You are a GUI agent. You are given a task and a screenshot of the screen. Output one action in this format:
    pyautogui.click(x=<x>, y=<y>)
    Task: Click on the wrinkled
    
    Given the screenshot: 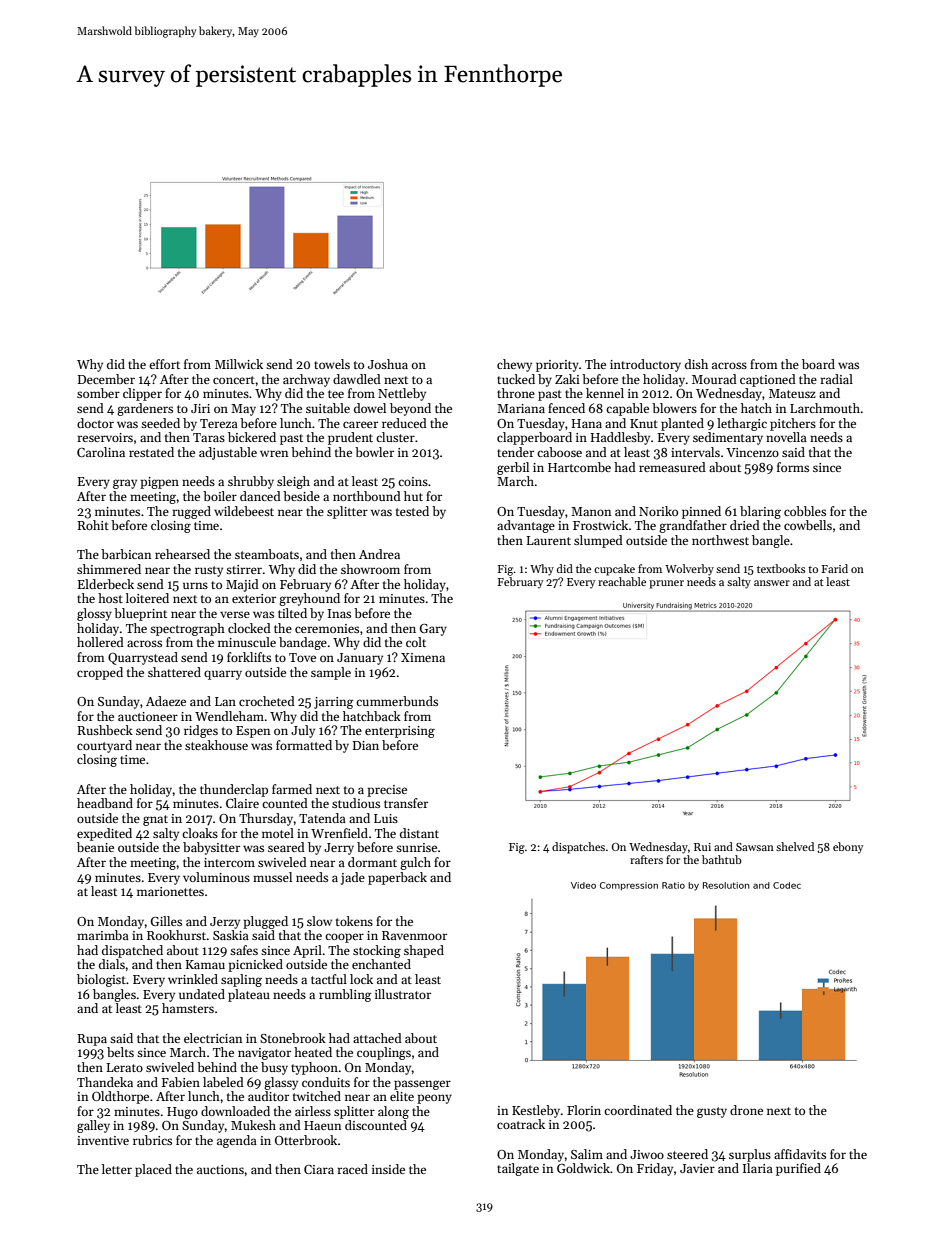 What is the action you would take?
    pyautogui.click(x=193, y=979)
